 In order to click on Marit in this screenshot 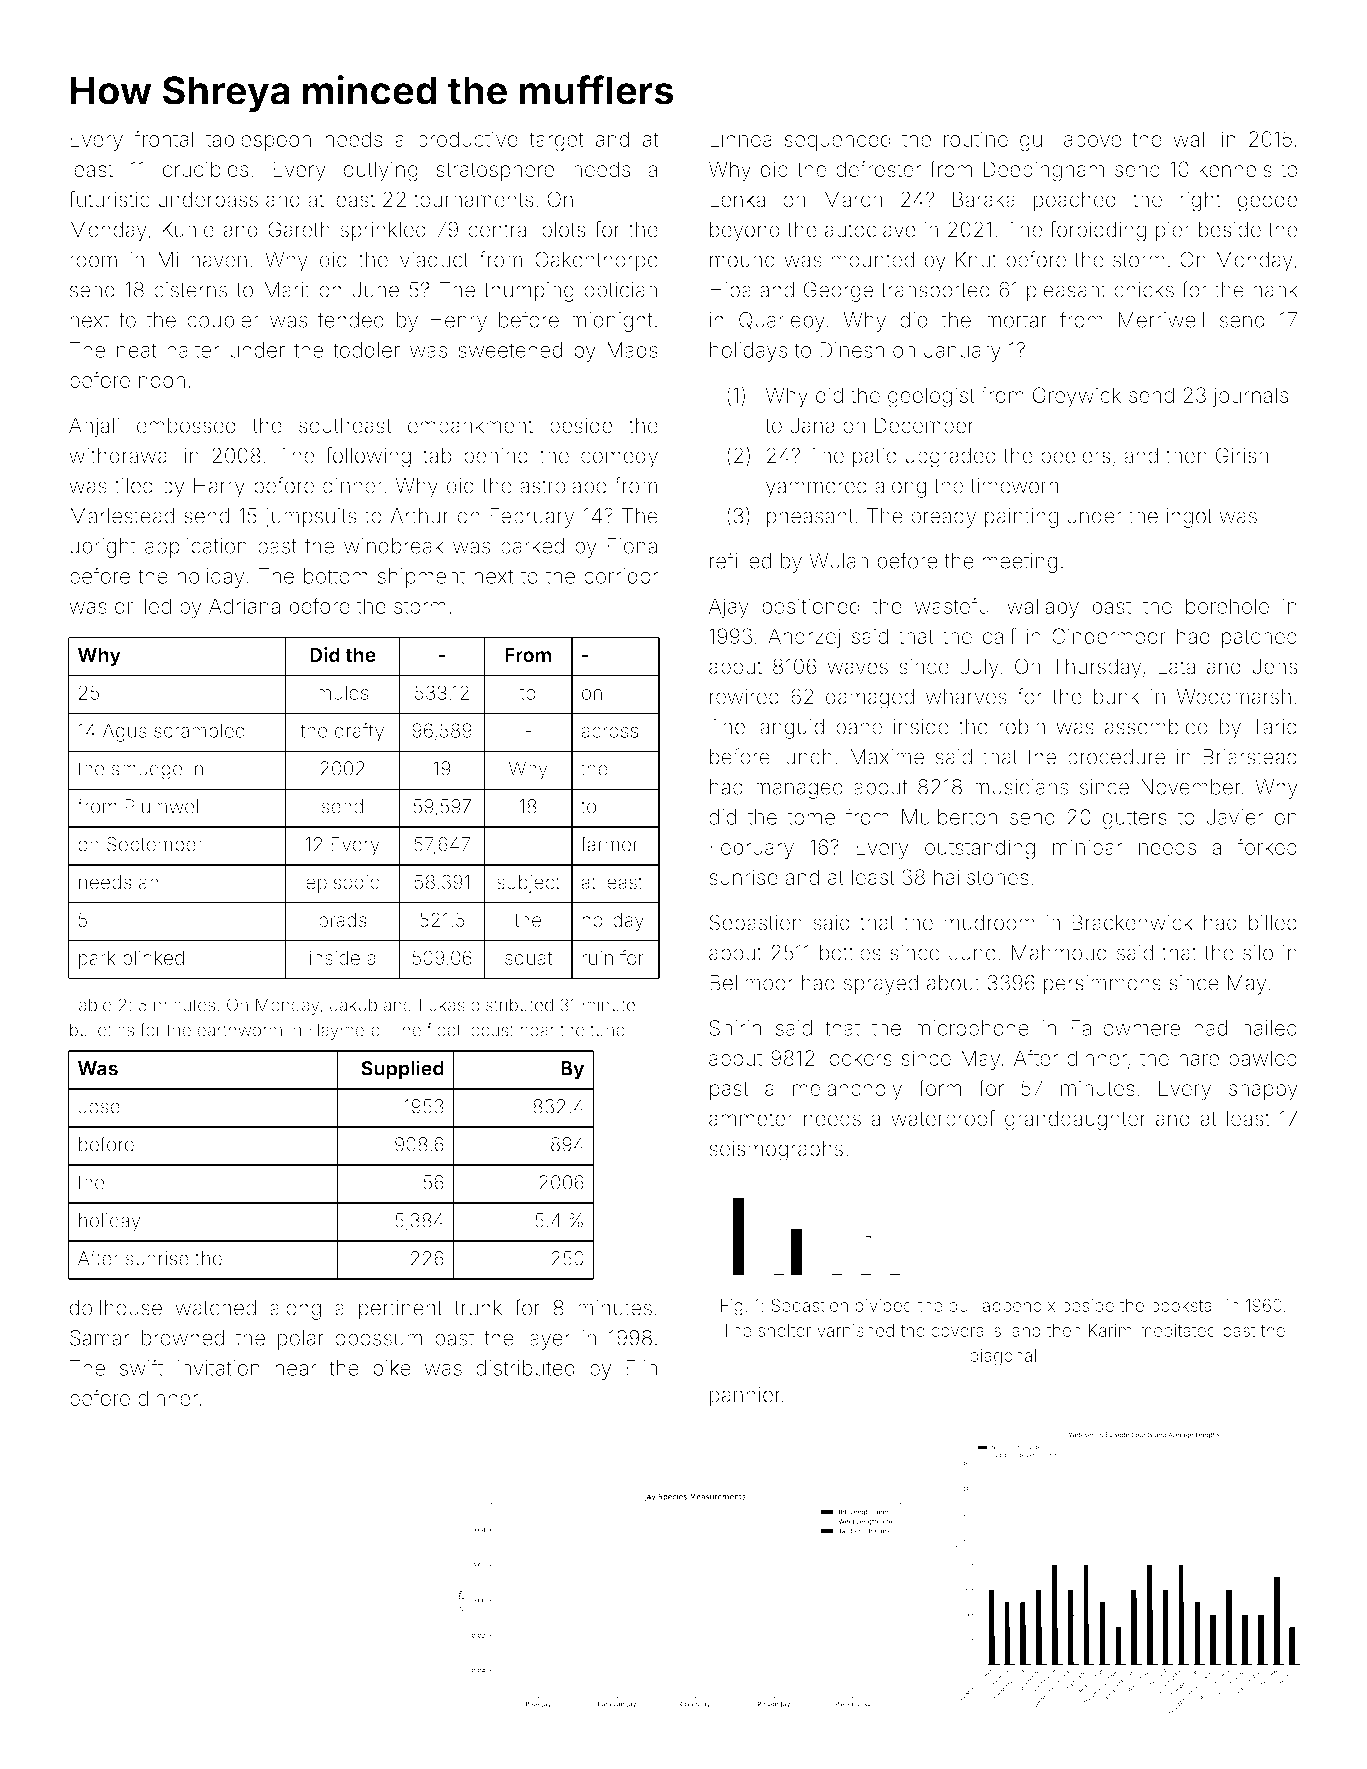, I will do `click(287, 290)`.
